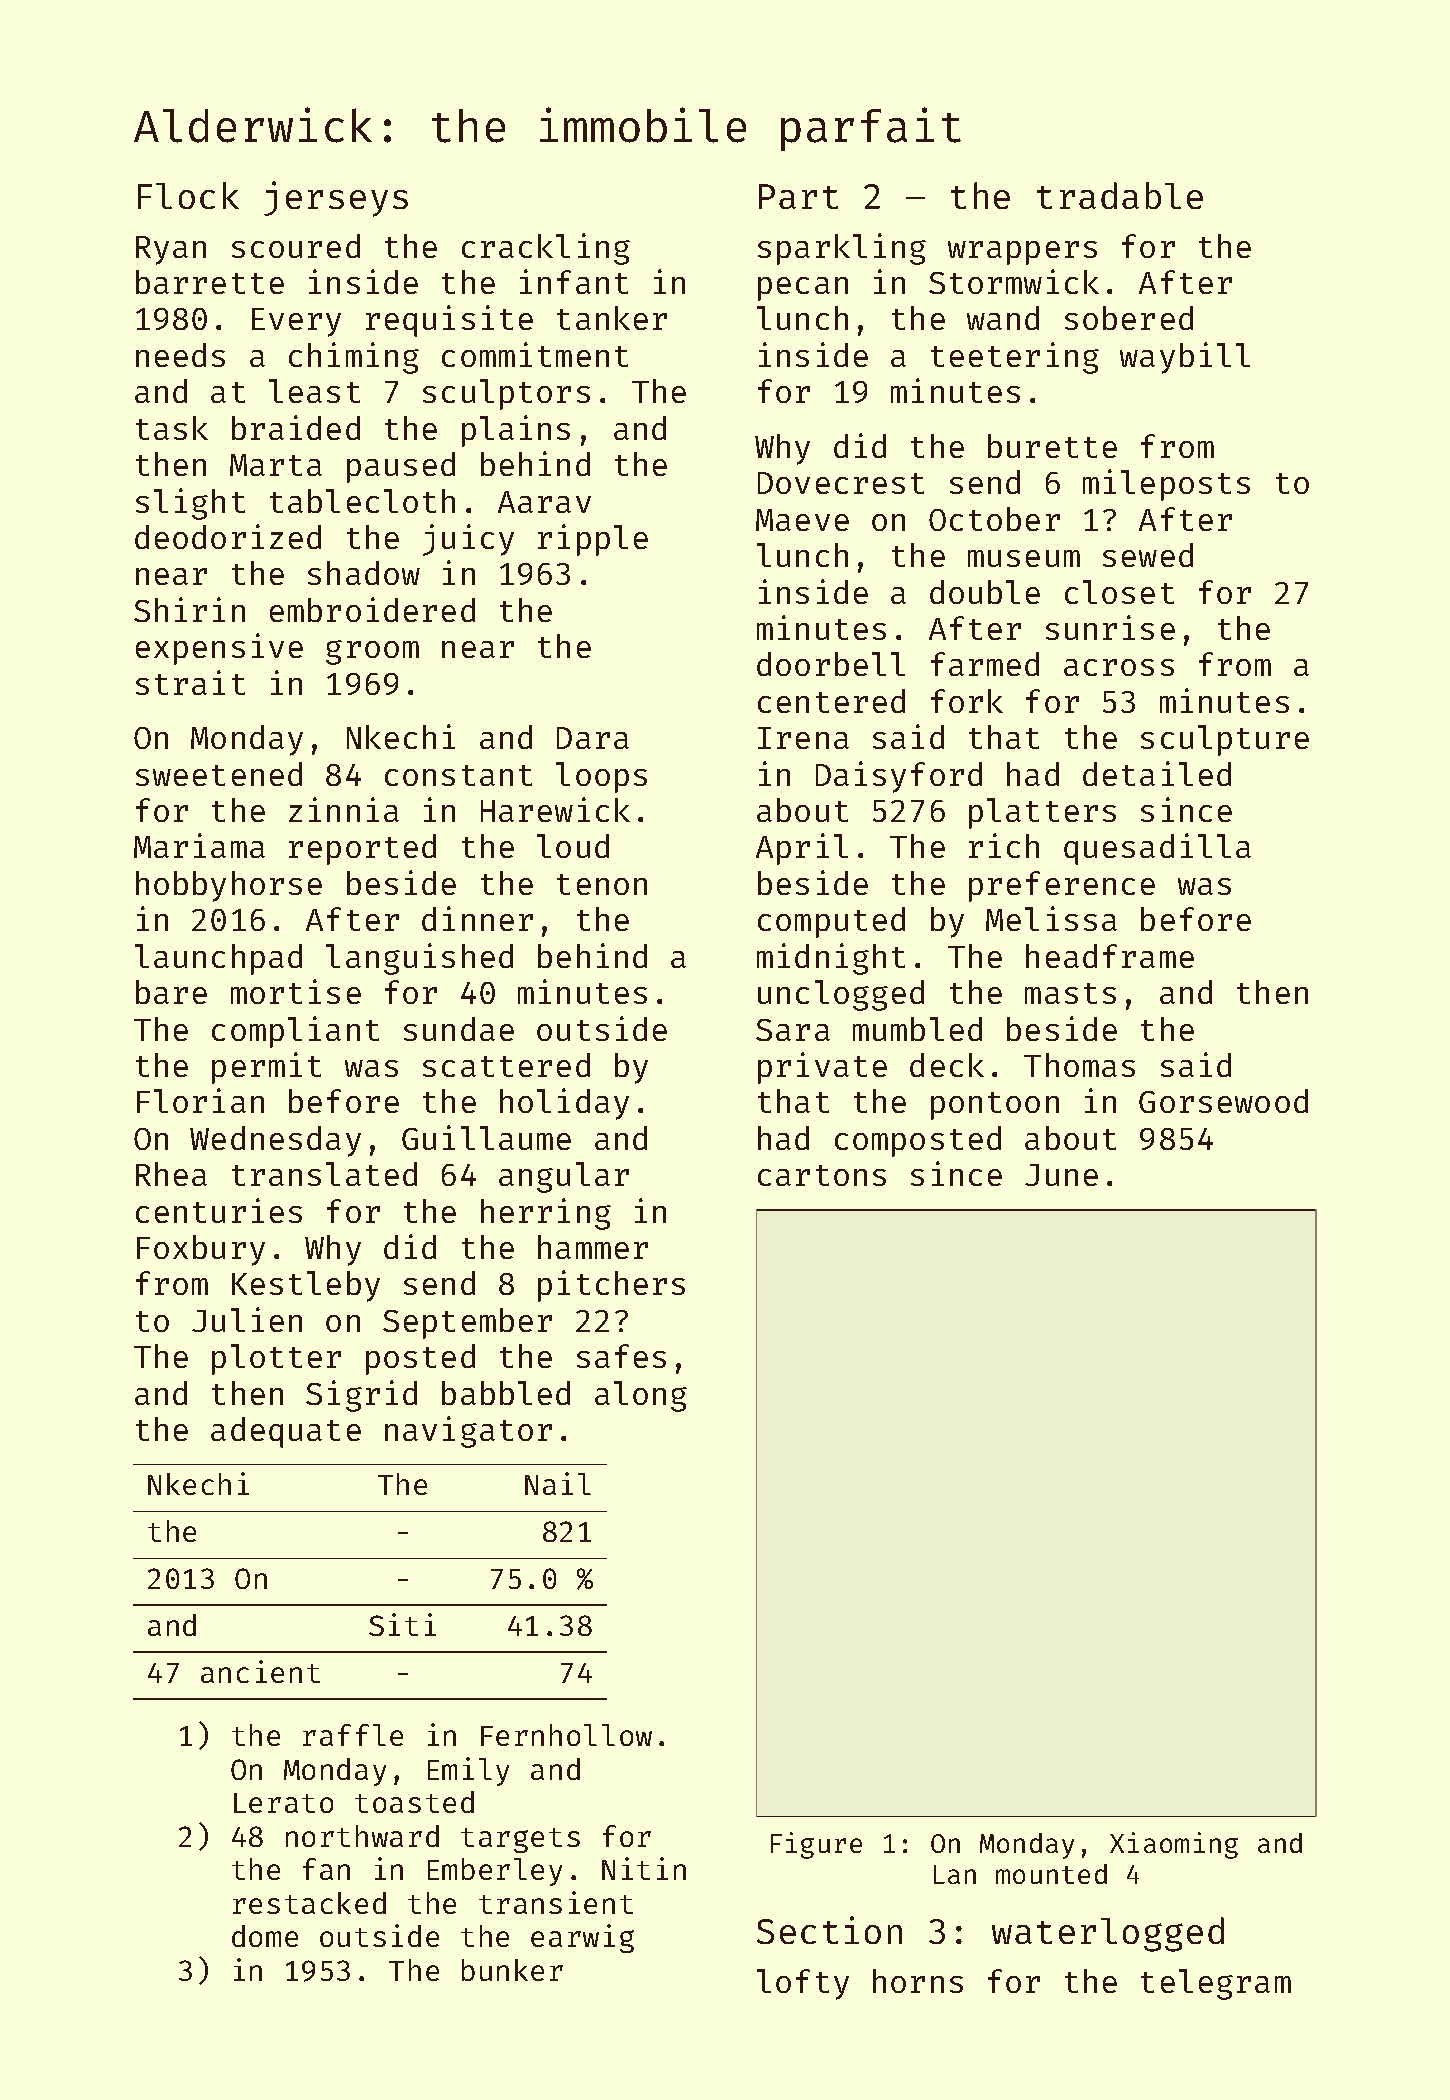 This document has width=1450, height=2100. I want to click on Xiaoming, so click(1174, 1845).
